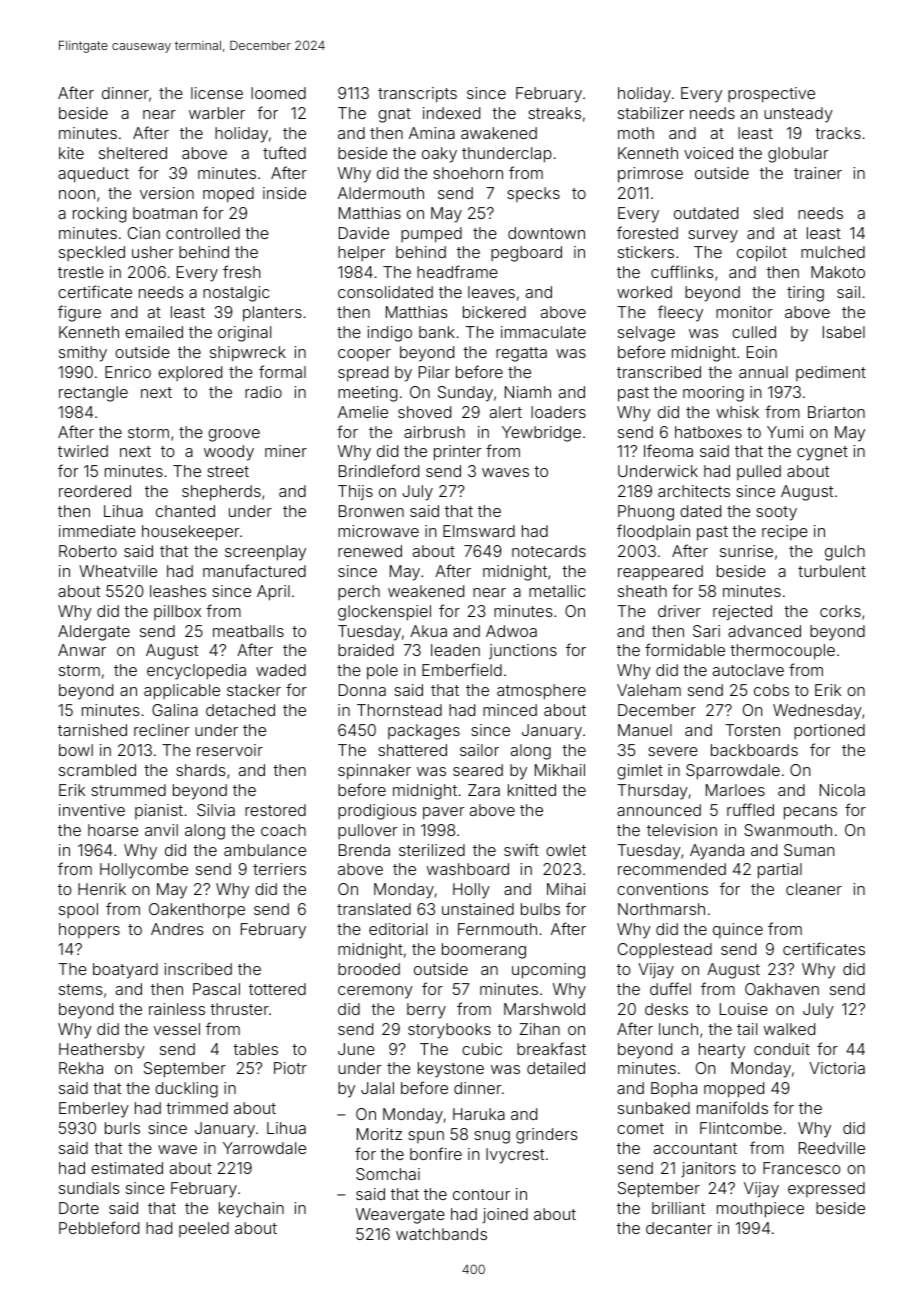  Describe the element at coordinates (441, 1234) in the image. I see `watchbands` at that location.
